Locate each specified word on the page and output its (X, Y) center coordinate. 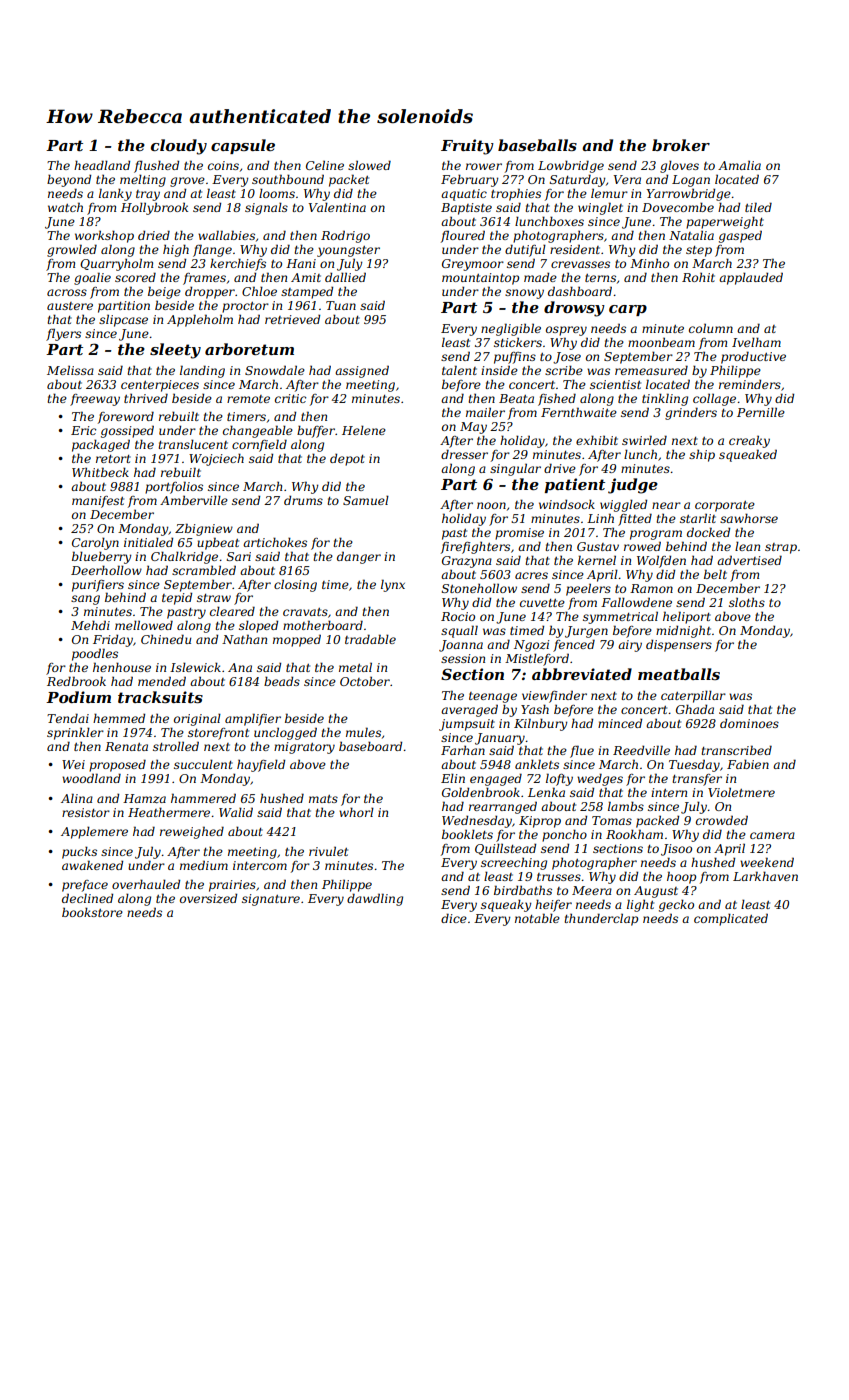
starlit (698, 518)
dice (454, 918)
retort (113, 459)
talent (459, 370)
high (176, 250)
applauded (751, 278)
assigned (362, 371)
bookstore (92, 912)
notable (537, 918)
